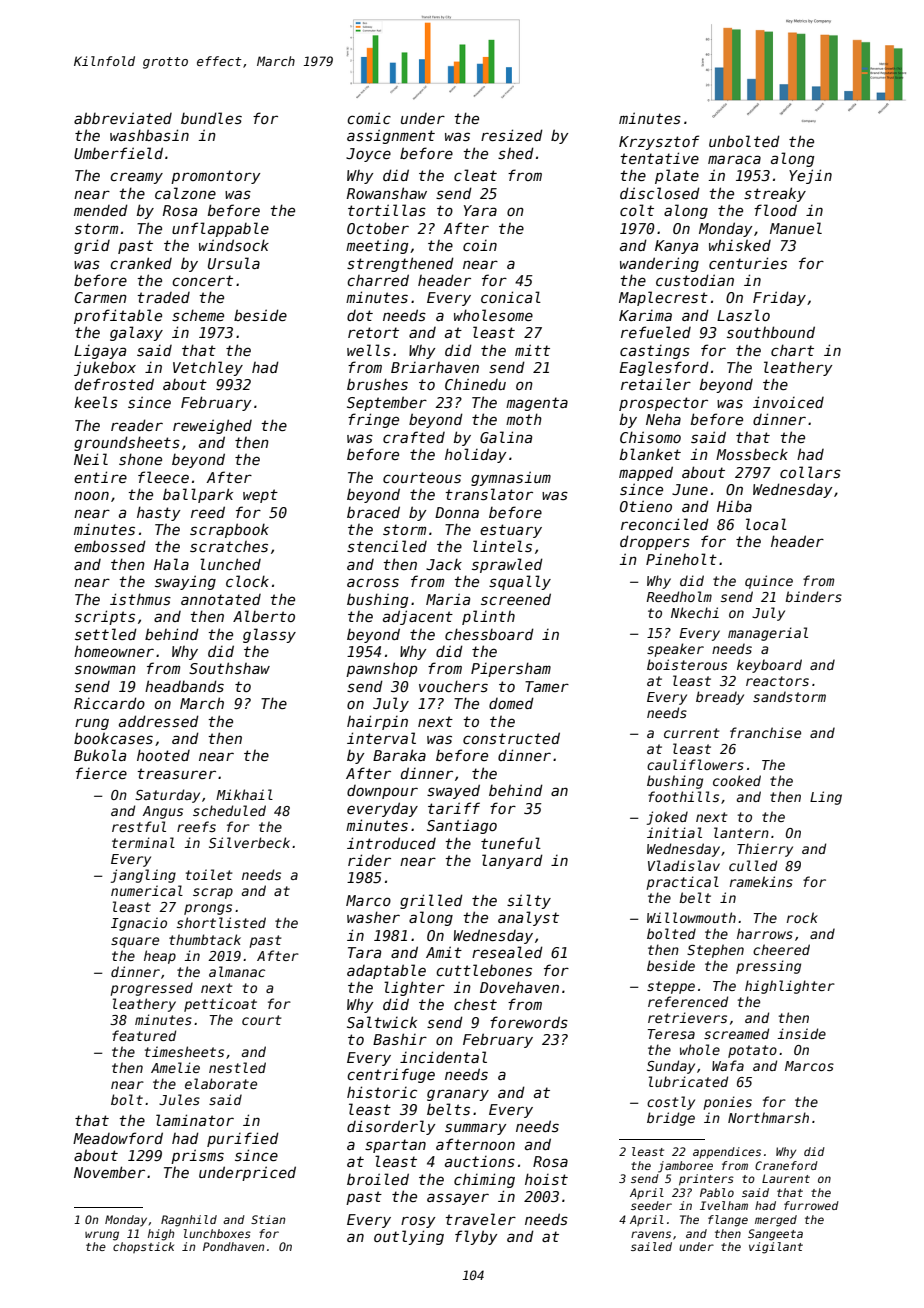 The height and width of the page is (1308, 924). Describe the element at coordinates (659, 142) in the page. I see `Krzysztof` at that location.
